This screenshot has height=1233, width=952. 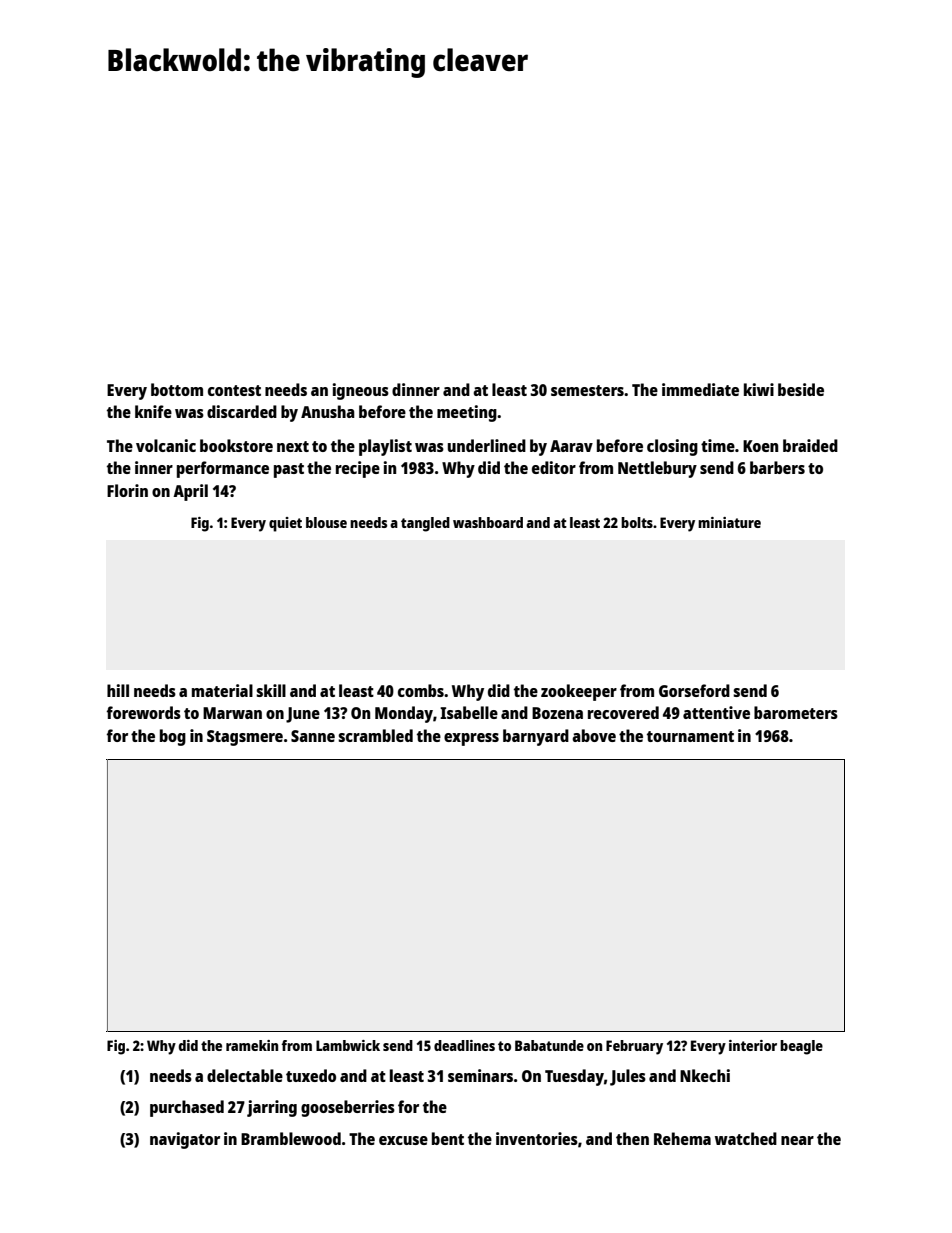 What do you see at coordinates (729, 522) in the screenshot?
I see `miniature` at bounding box center [729, 522].
